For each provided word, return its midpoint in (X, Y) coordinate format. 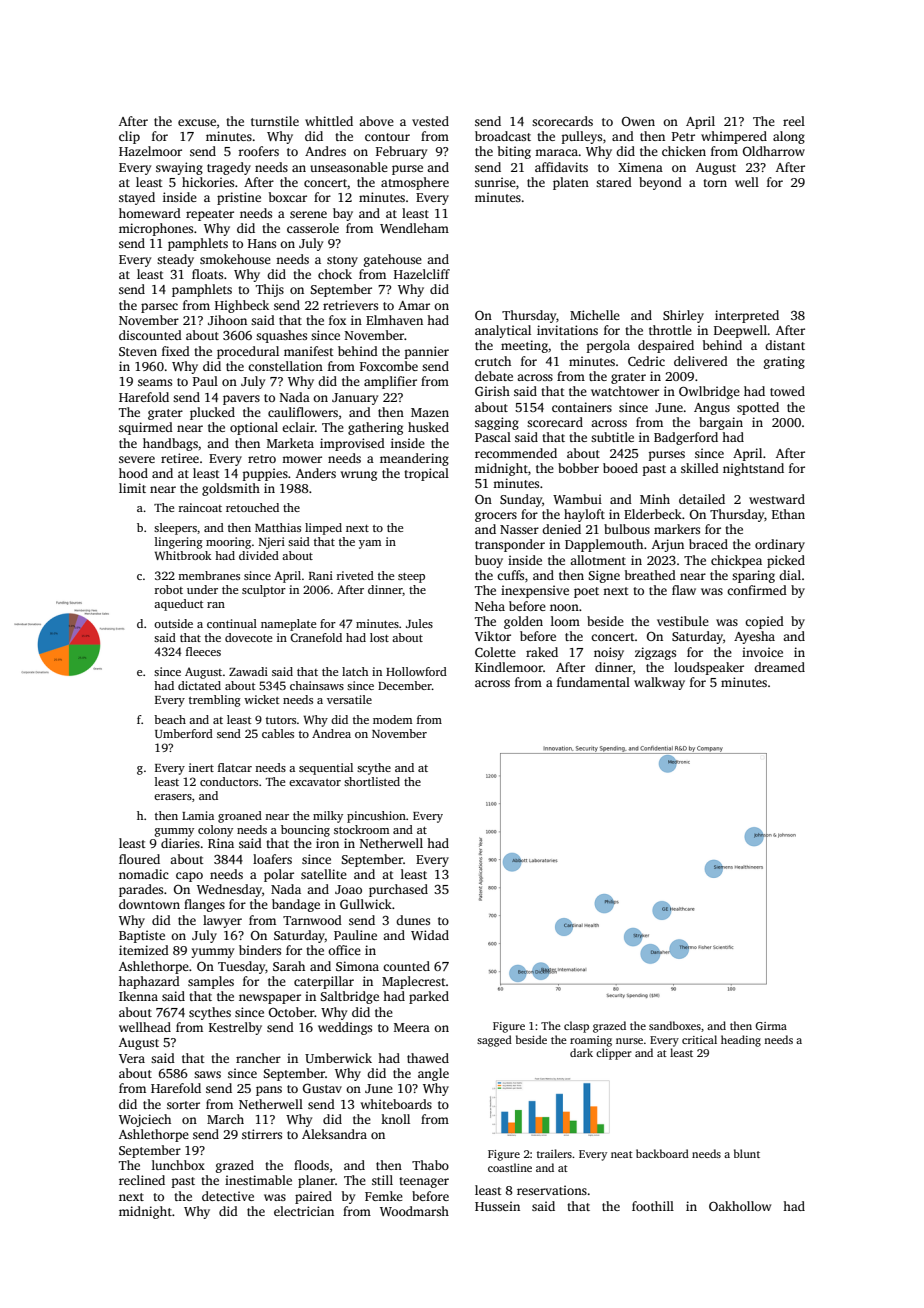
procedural (248, 352)
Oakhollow (740, 1206)
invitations (567, 330)
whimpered (734, 137)
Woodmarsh (414, 1211)
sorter (183, 1105)
